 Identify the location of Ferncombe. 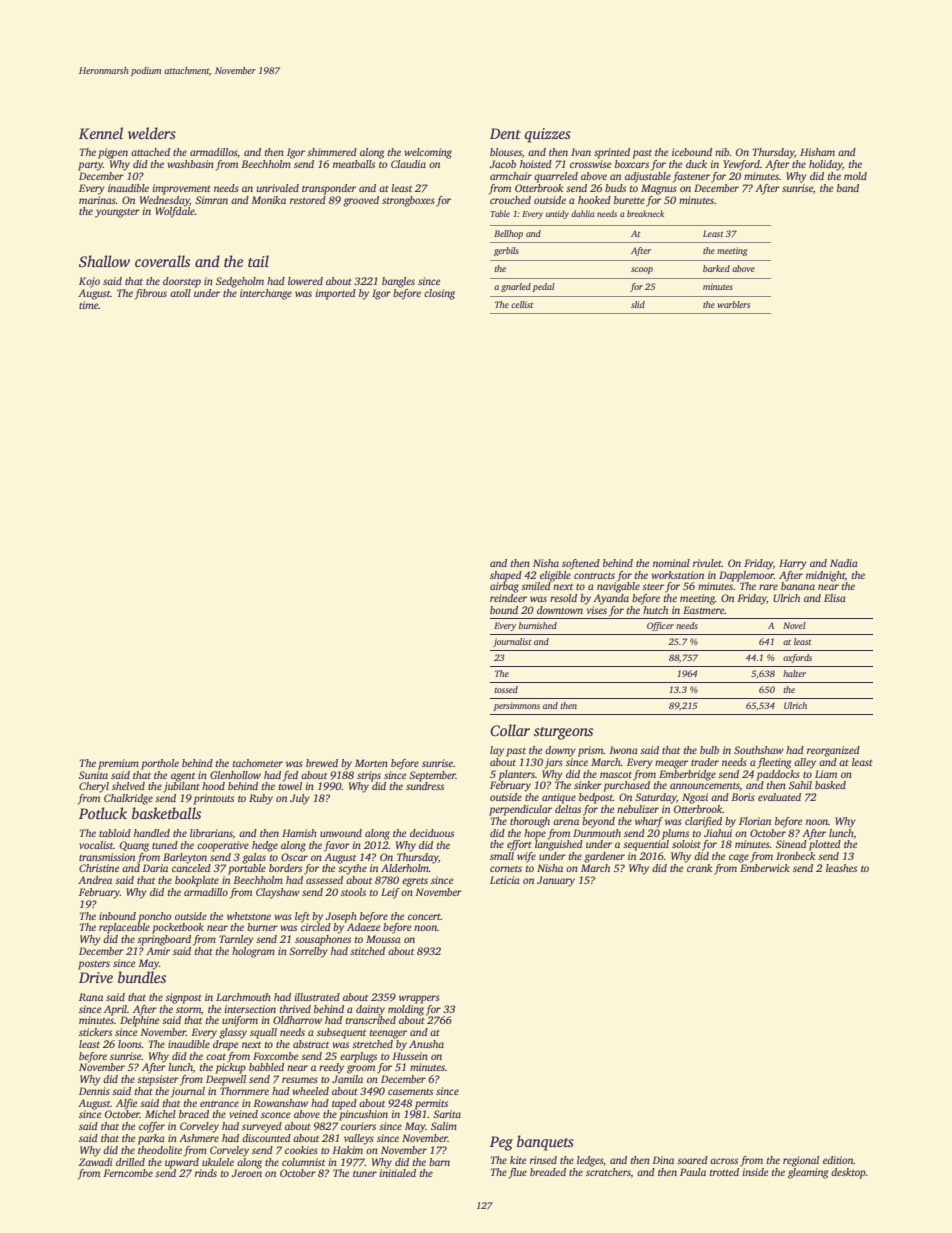
(128, 1173).
